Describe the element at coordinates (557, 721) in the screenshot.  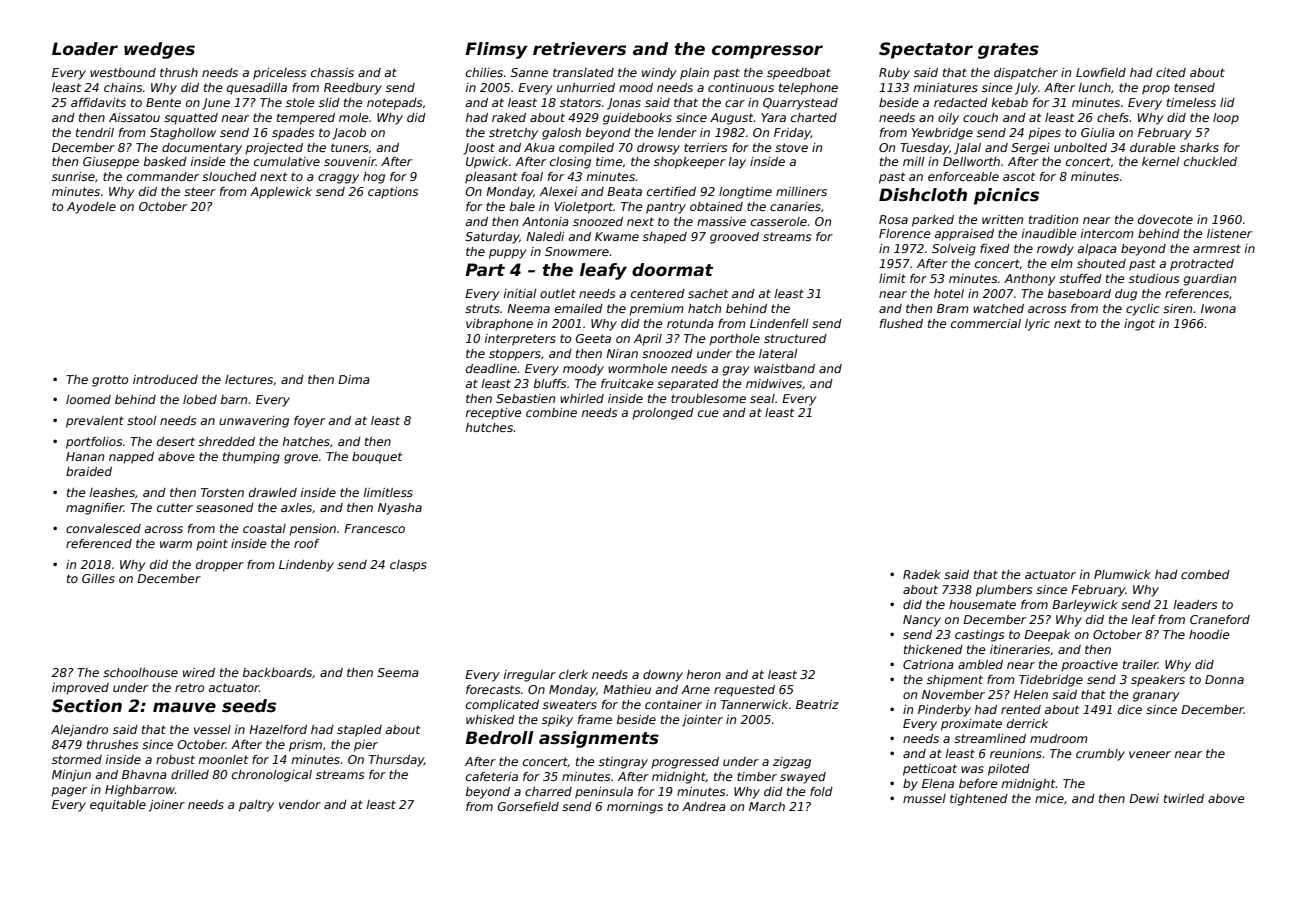
I see `spiky` at that location.
